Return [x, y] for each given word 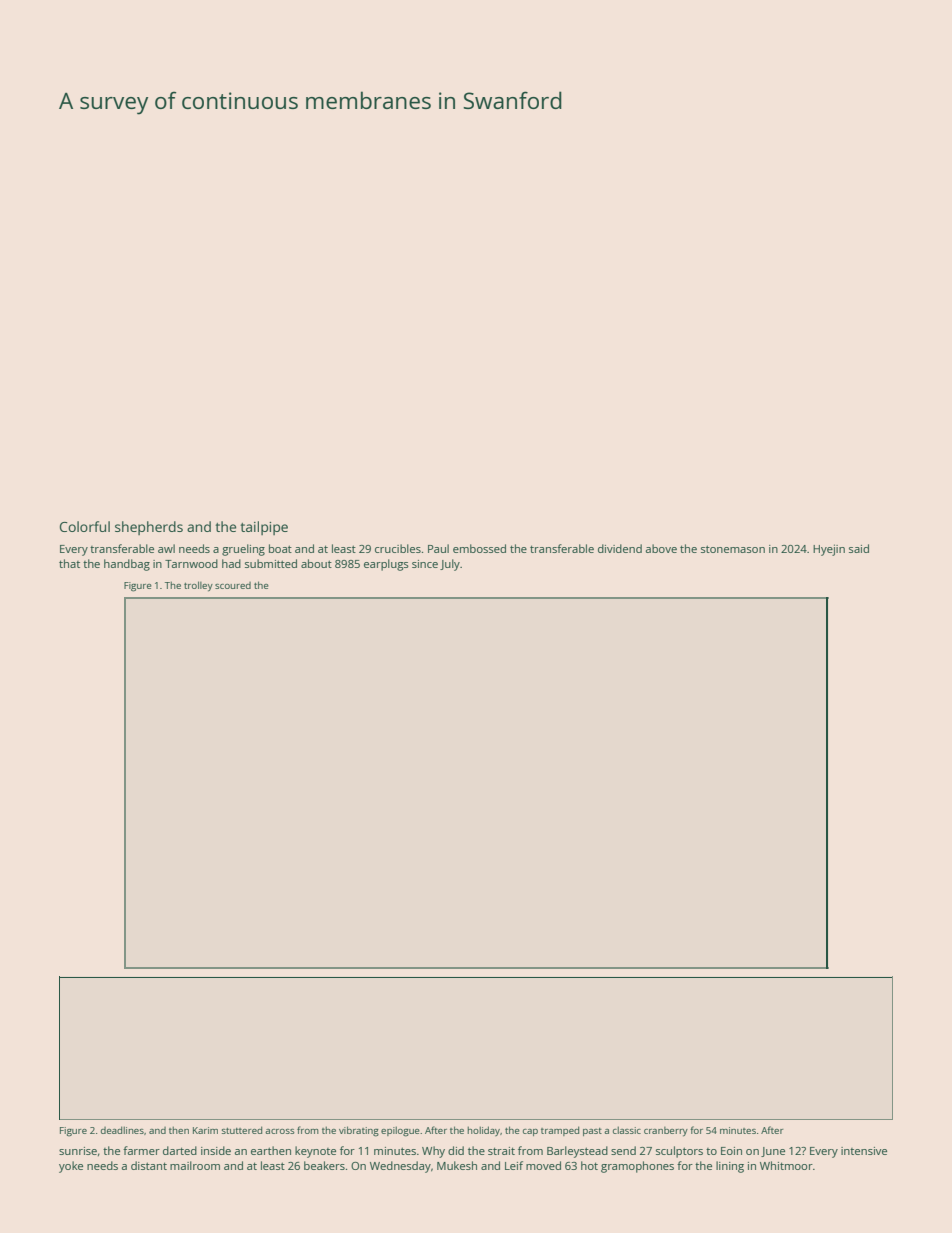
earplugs [386, 565]
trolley [198, 586]
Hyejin [829, 550]
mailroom [195, 1165]
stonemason [733, 549]
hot [589, 1165]
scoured [233, 585]
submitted [271, 563]
